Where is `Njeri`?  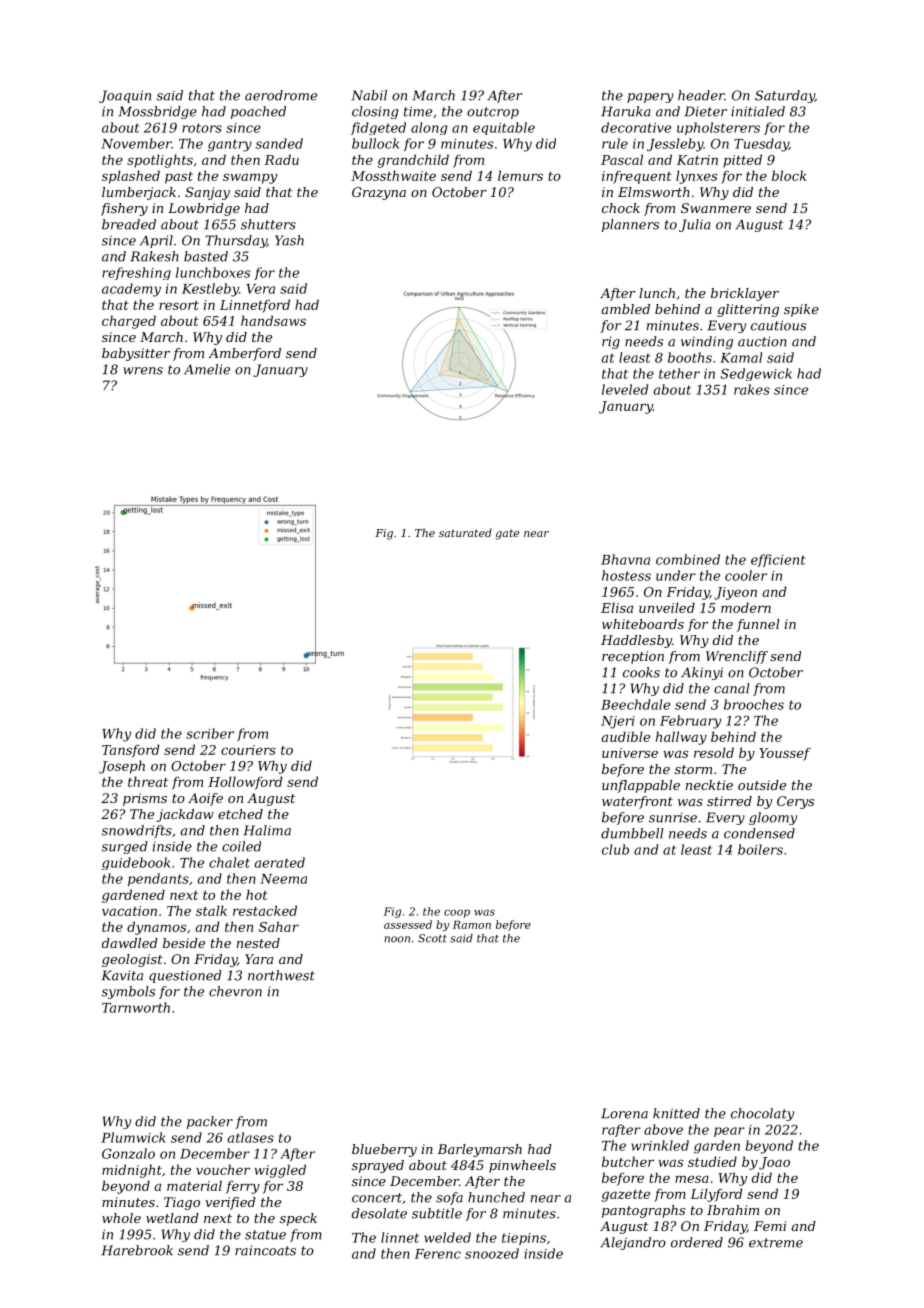 Njeri is located at coordinates (618, 722).
